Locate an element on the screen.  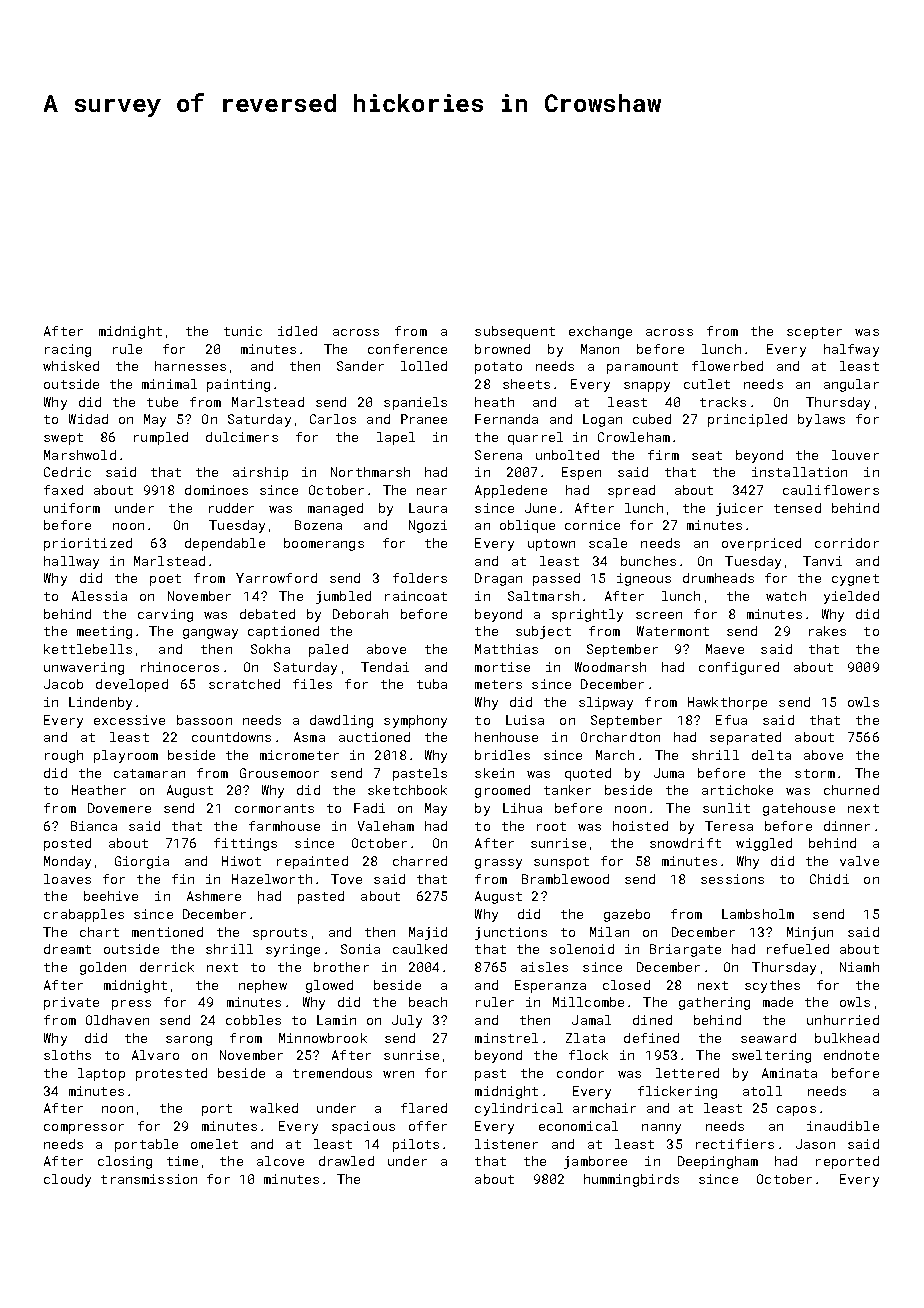
conference is located at coordinates (407, 349).
